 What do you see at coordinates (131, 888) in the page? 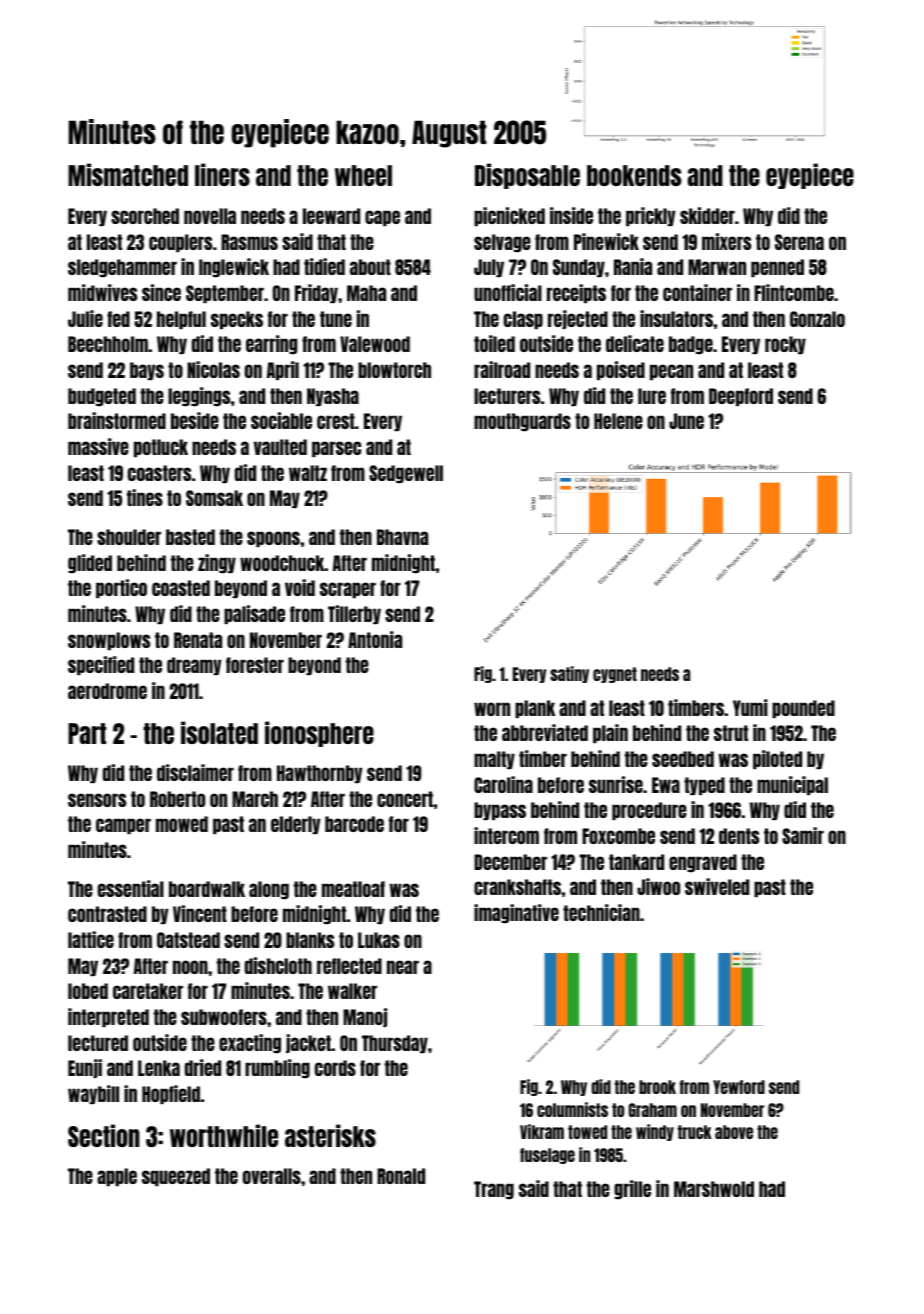
I see `essential` at bounding box center [131, 888].
